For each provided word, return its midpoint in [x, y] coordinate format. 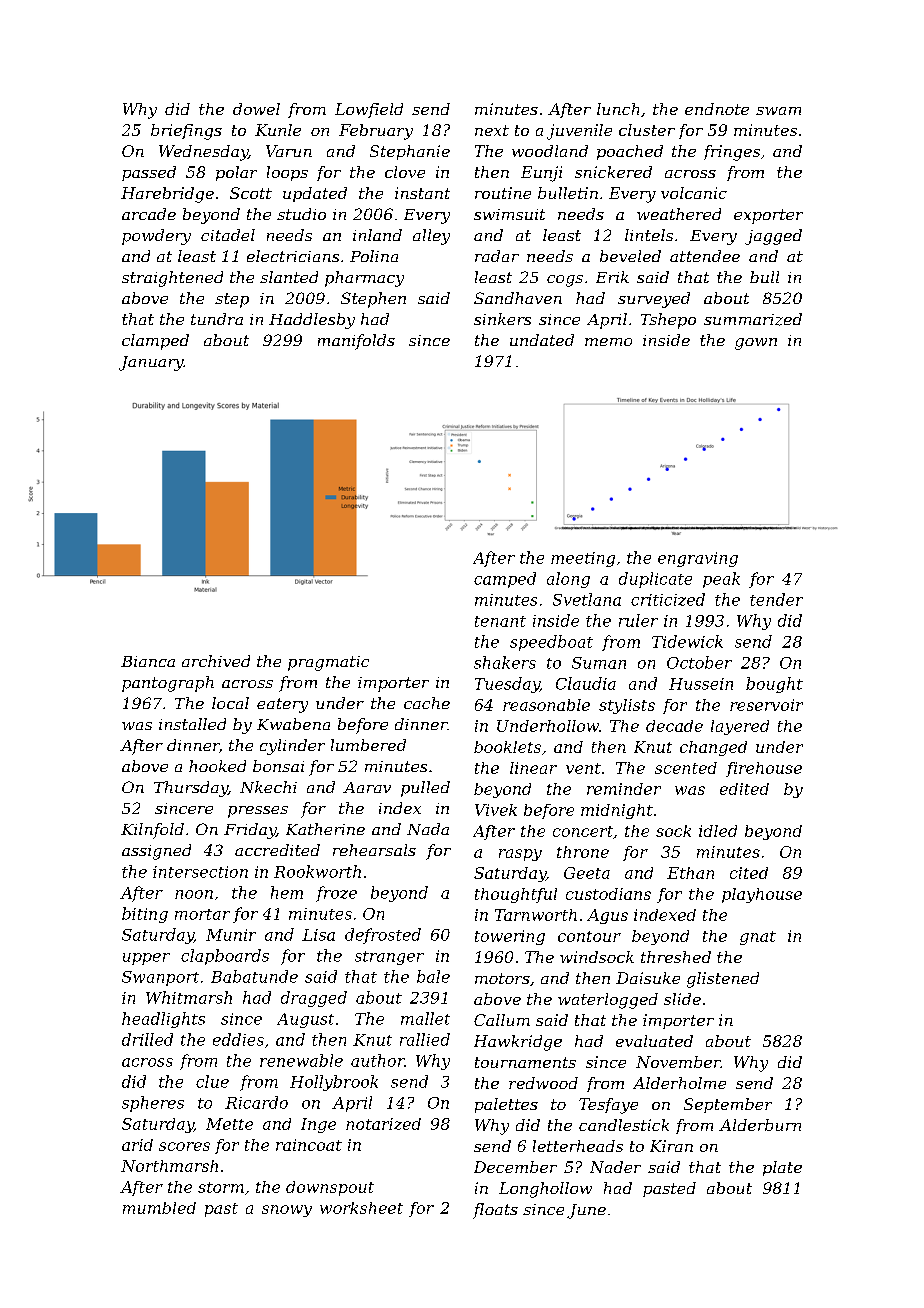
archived [216, 661]
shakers [505, 662]
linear [533, 768]
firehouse [764, 769]
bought [774, 685]
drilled [147, 1039]
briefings [186, 132]
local [230, 703]
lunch [618, 109]
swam [778, 111]
